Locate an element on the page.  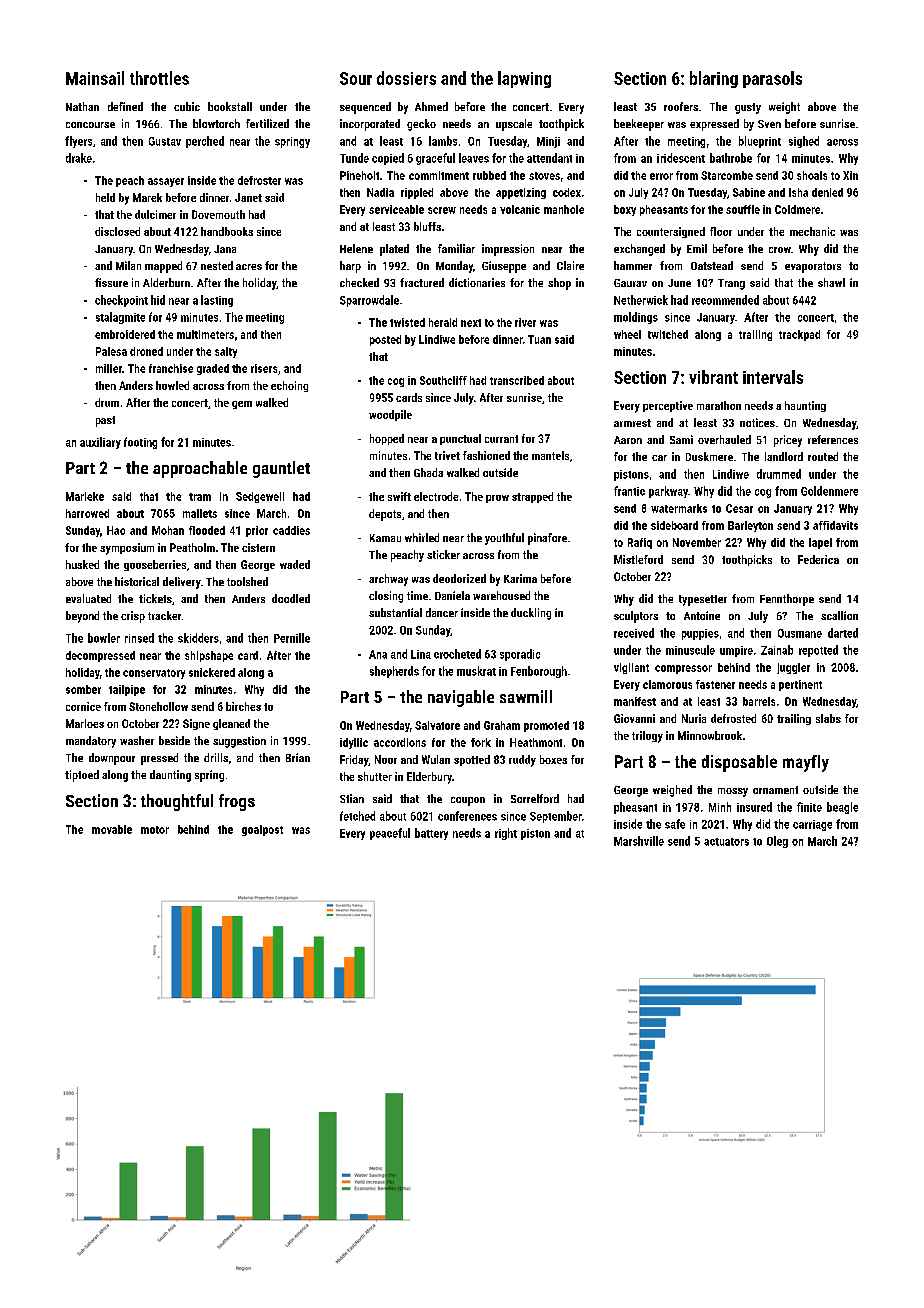
haunting is located at coordinates (805, 406).
